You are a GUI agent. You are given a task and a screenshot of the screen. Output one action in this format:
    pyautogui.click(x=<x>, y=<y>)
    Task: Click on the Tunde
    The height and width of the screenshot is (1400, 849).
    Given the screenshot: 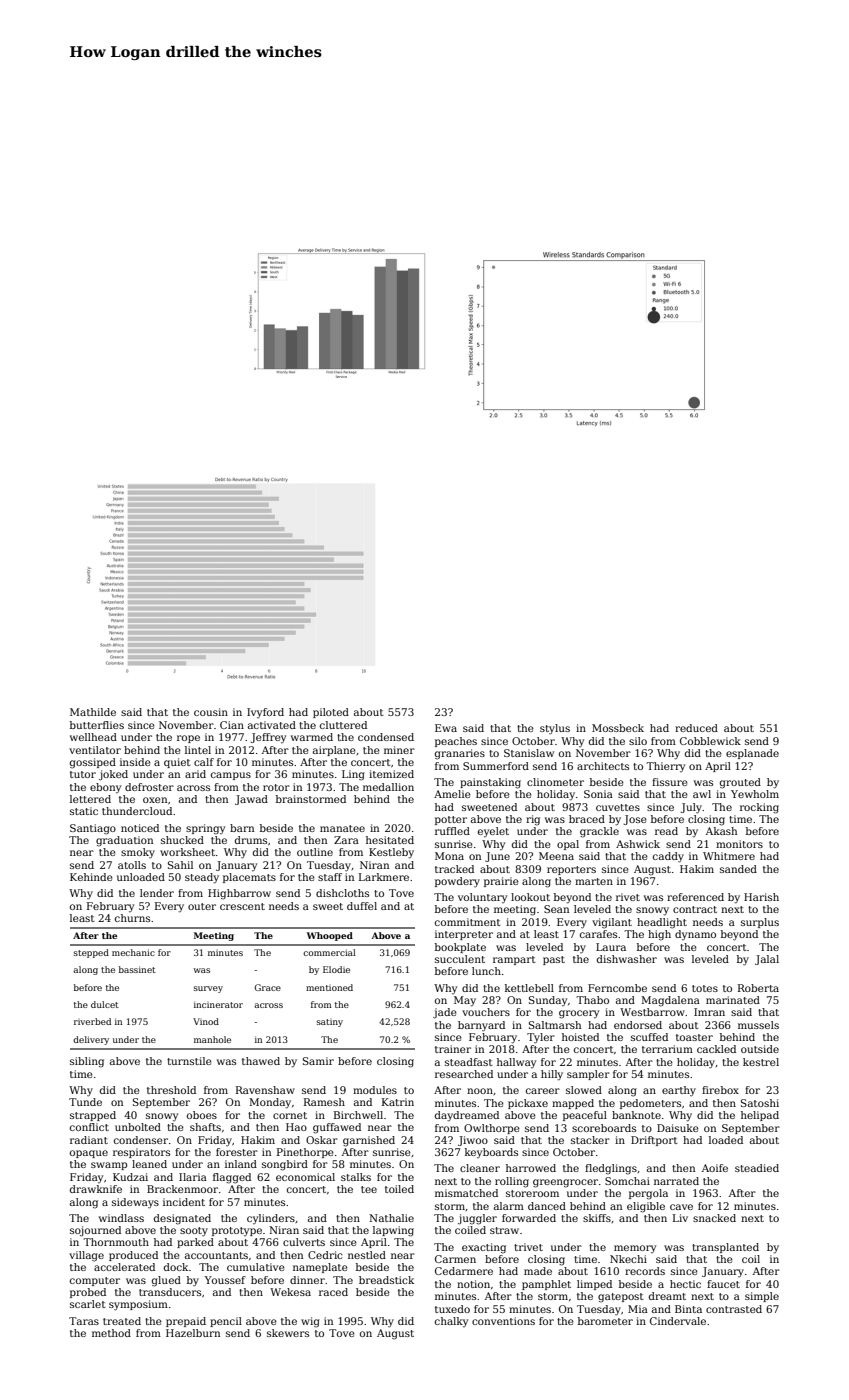 What is the action you would take?
    pyautogui.click(x=85, y=1102)
